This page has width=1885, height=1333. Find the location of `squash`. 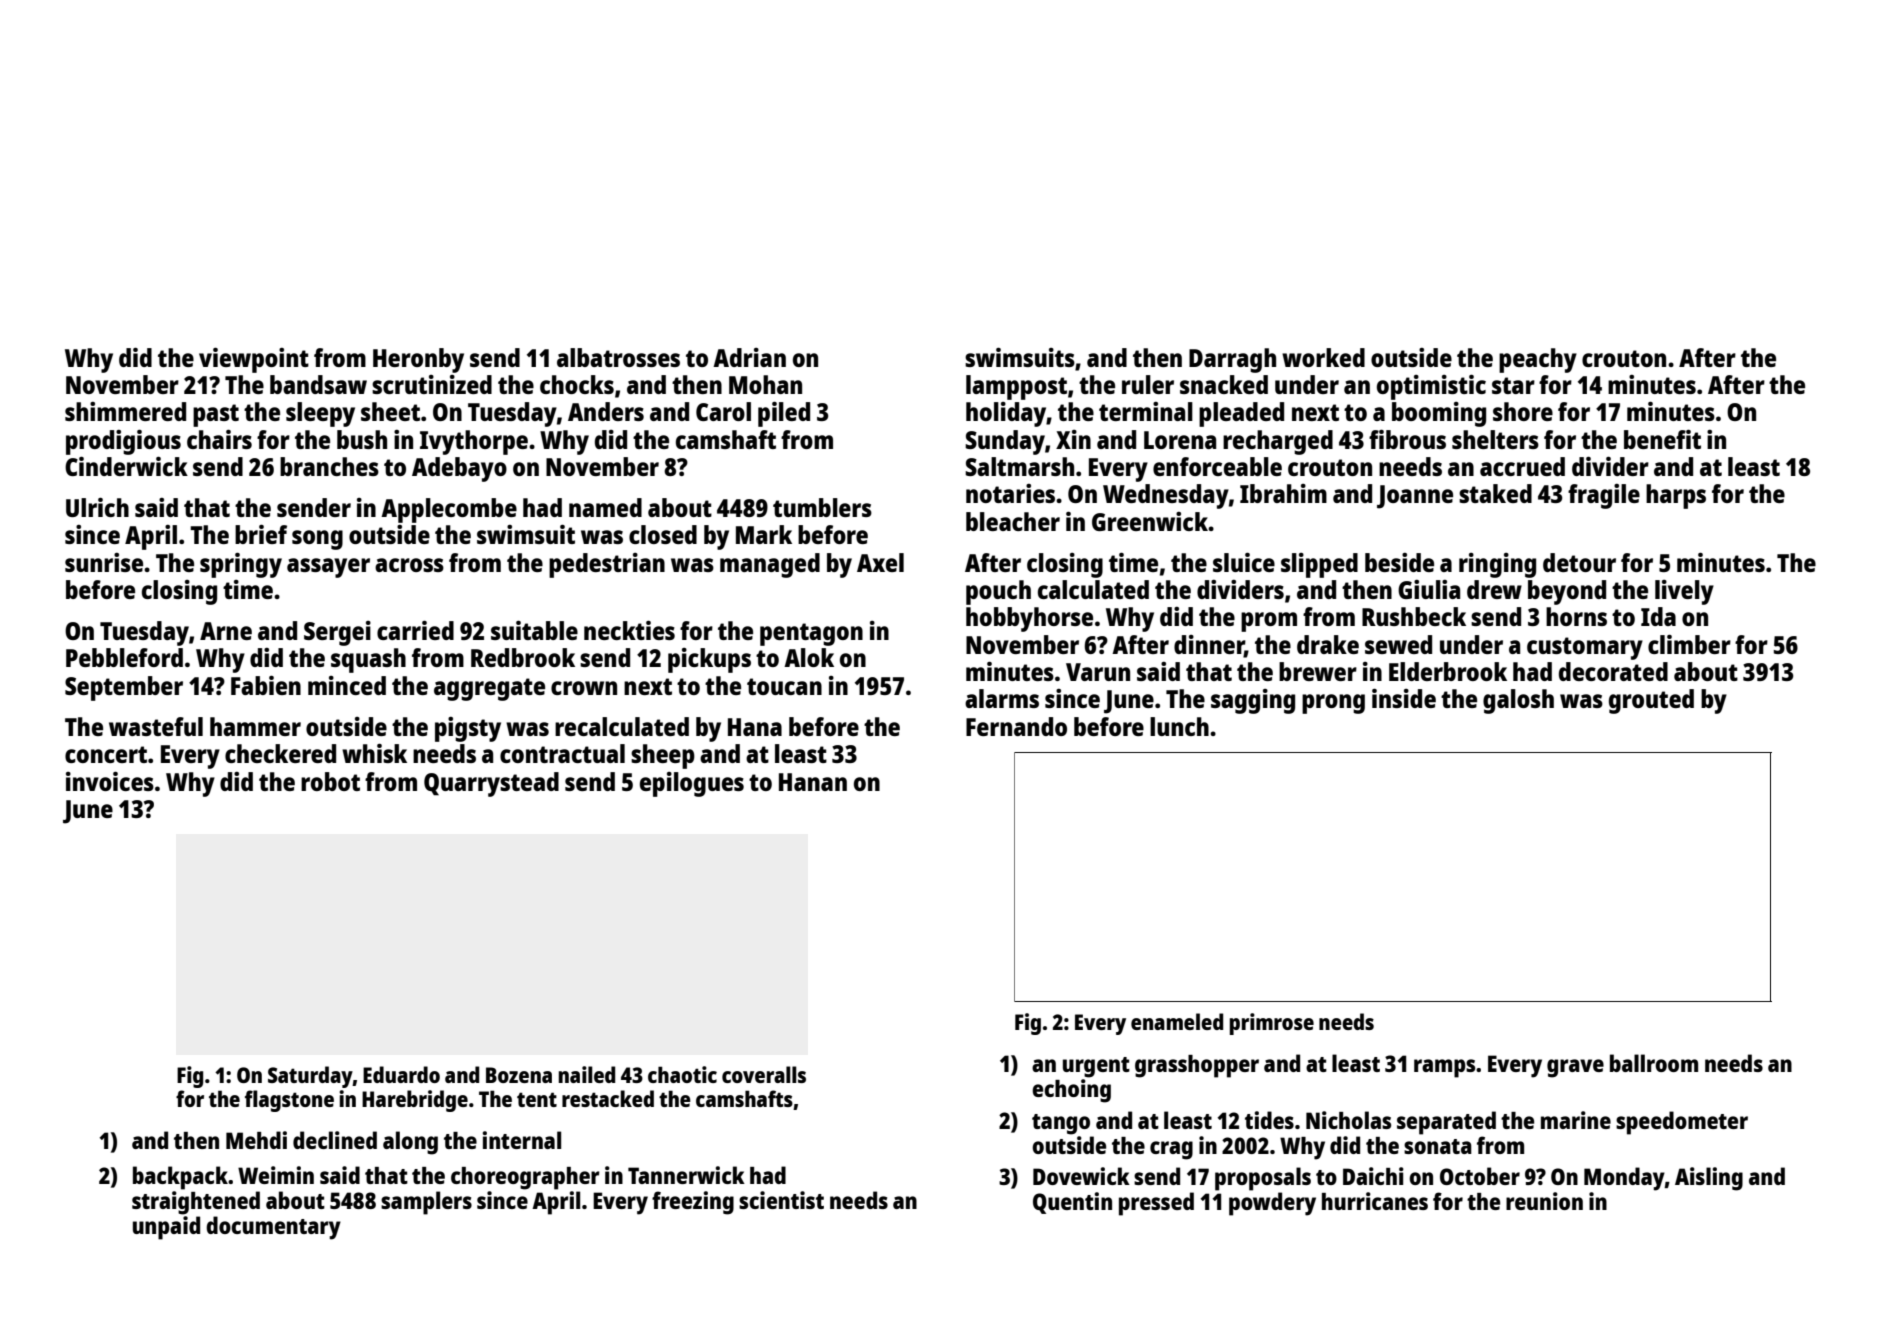

squash is located at coordinates (368, 660).
